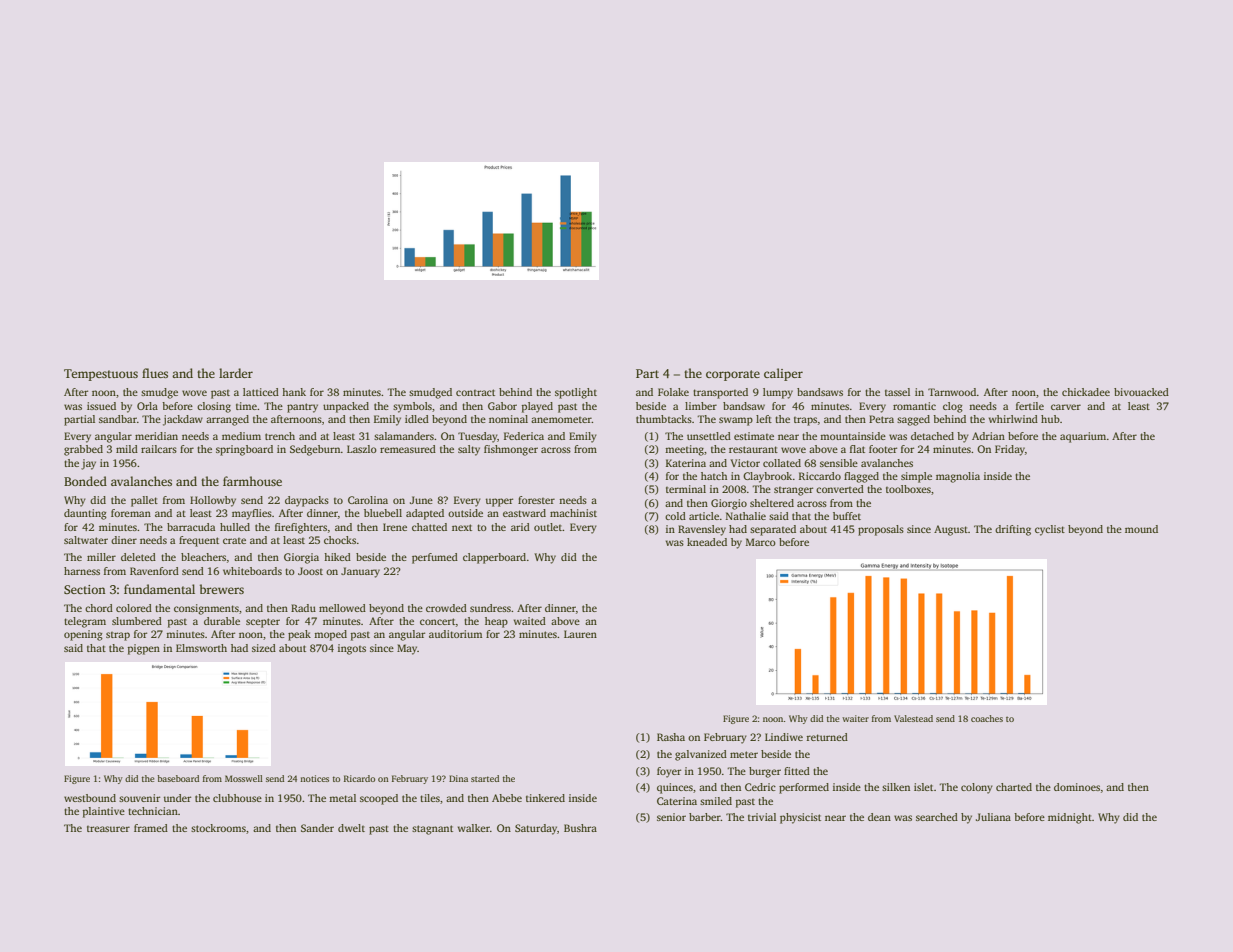  I want to click on outlet, so click(548, 527).
